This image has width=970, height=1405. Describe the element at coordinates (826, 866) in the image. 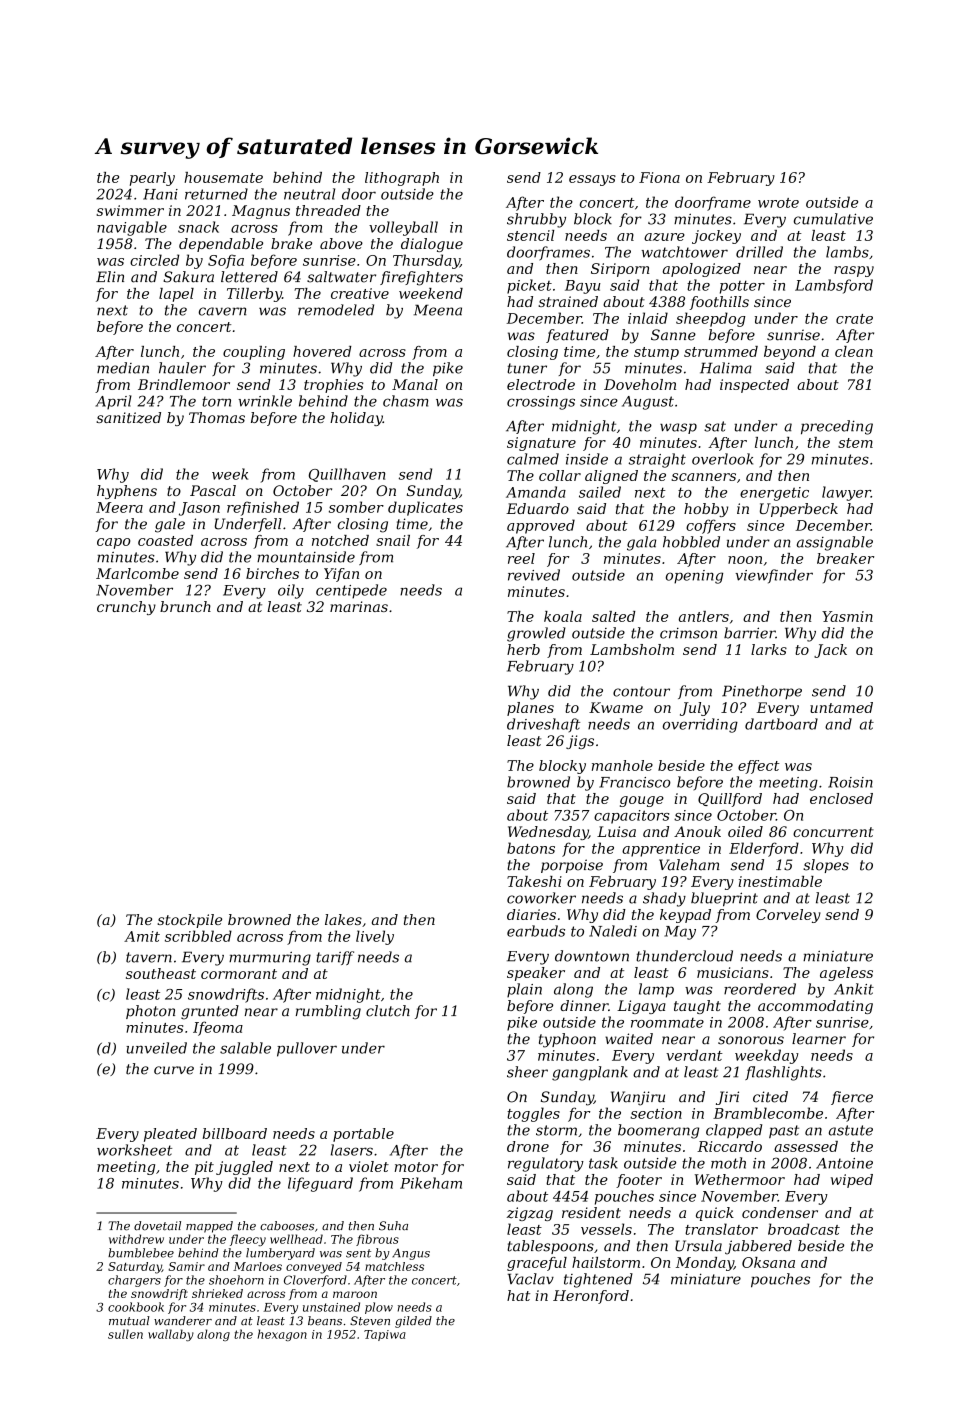

I see `slopes` at that location.
